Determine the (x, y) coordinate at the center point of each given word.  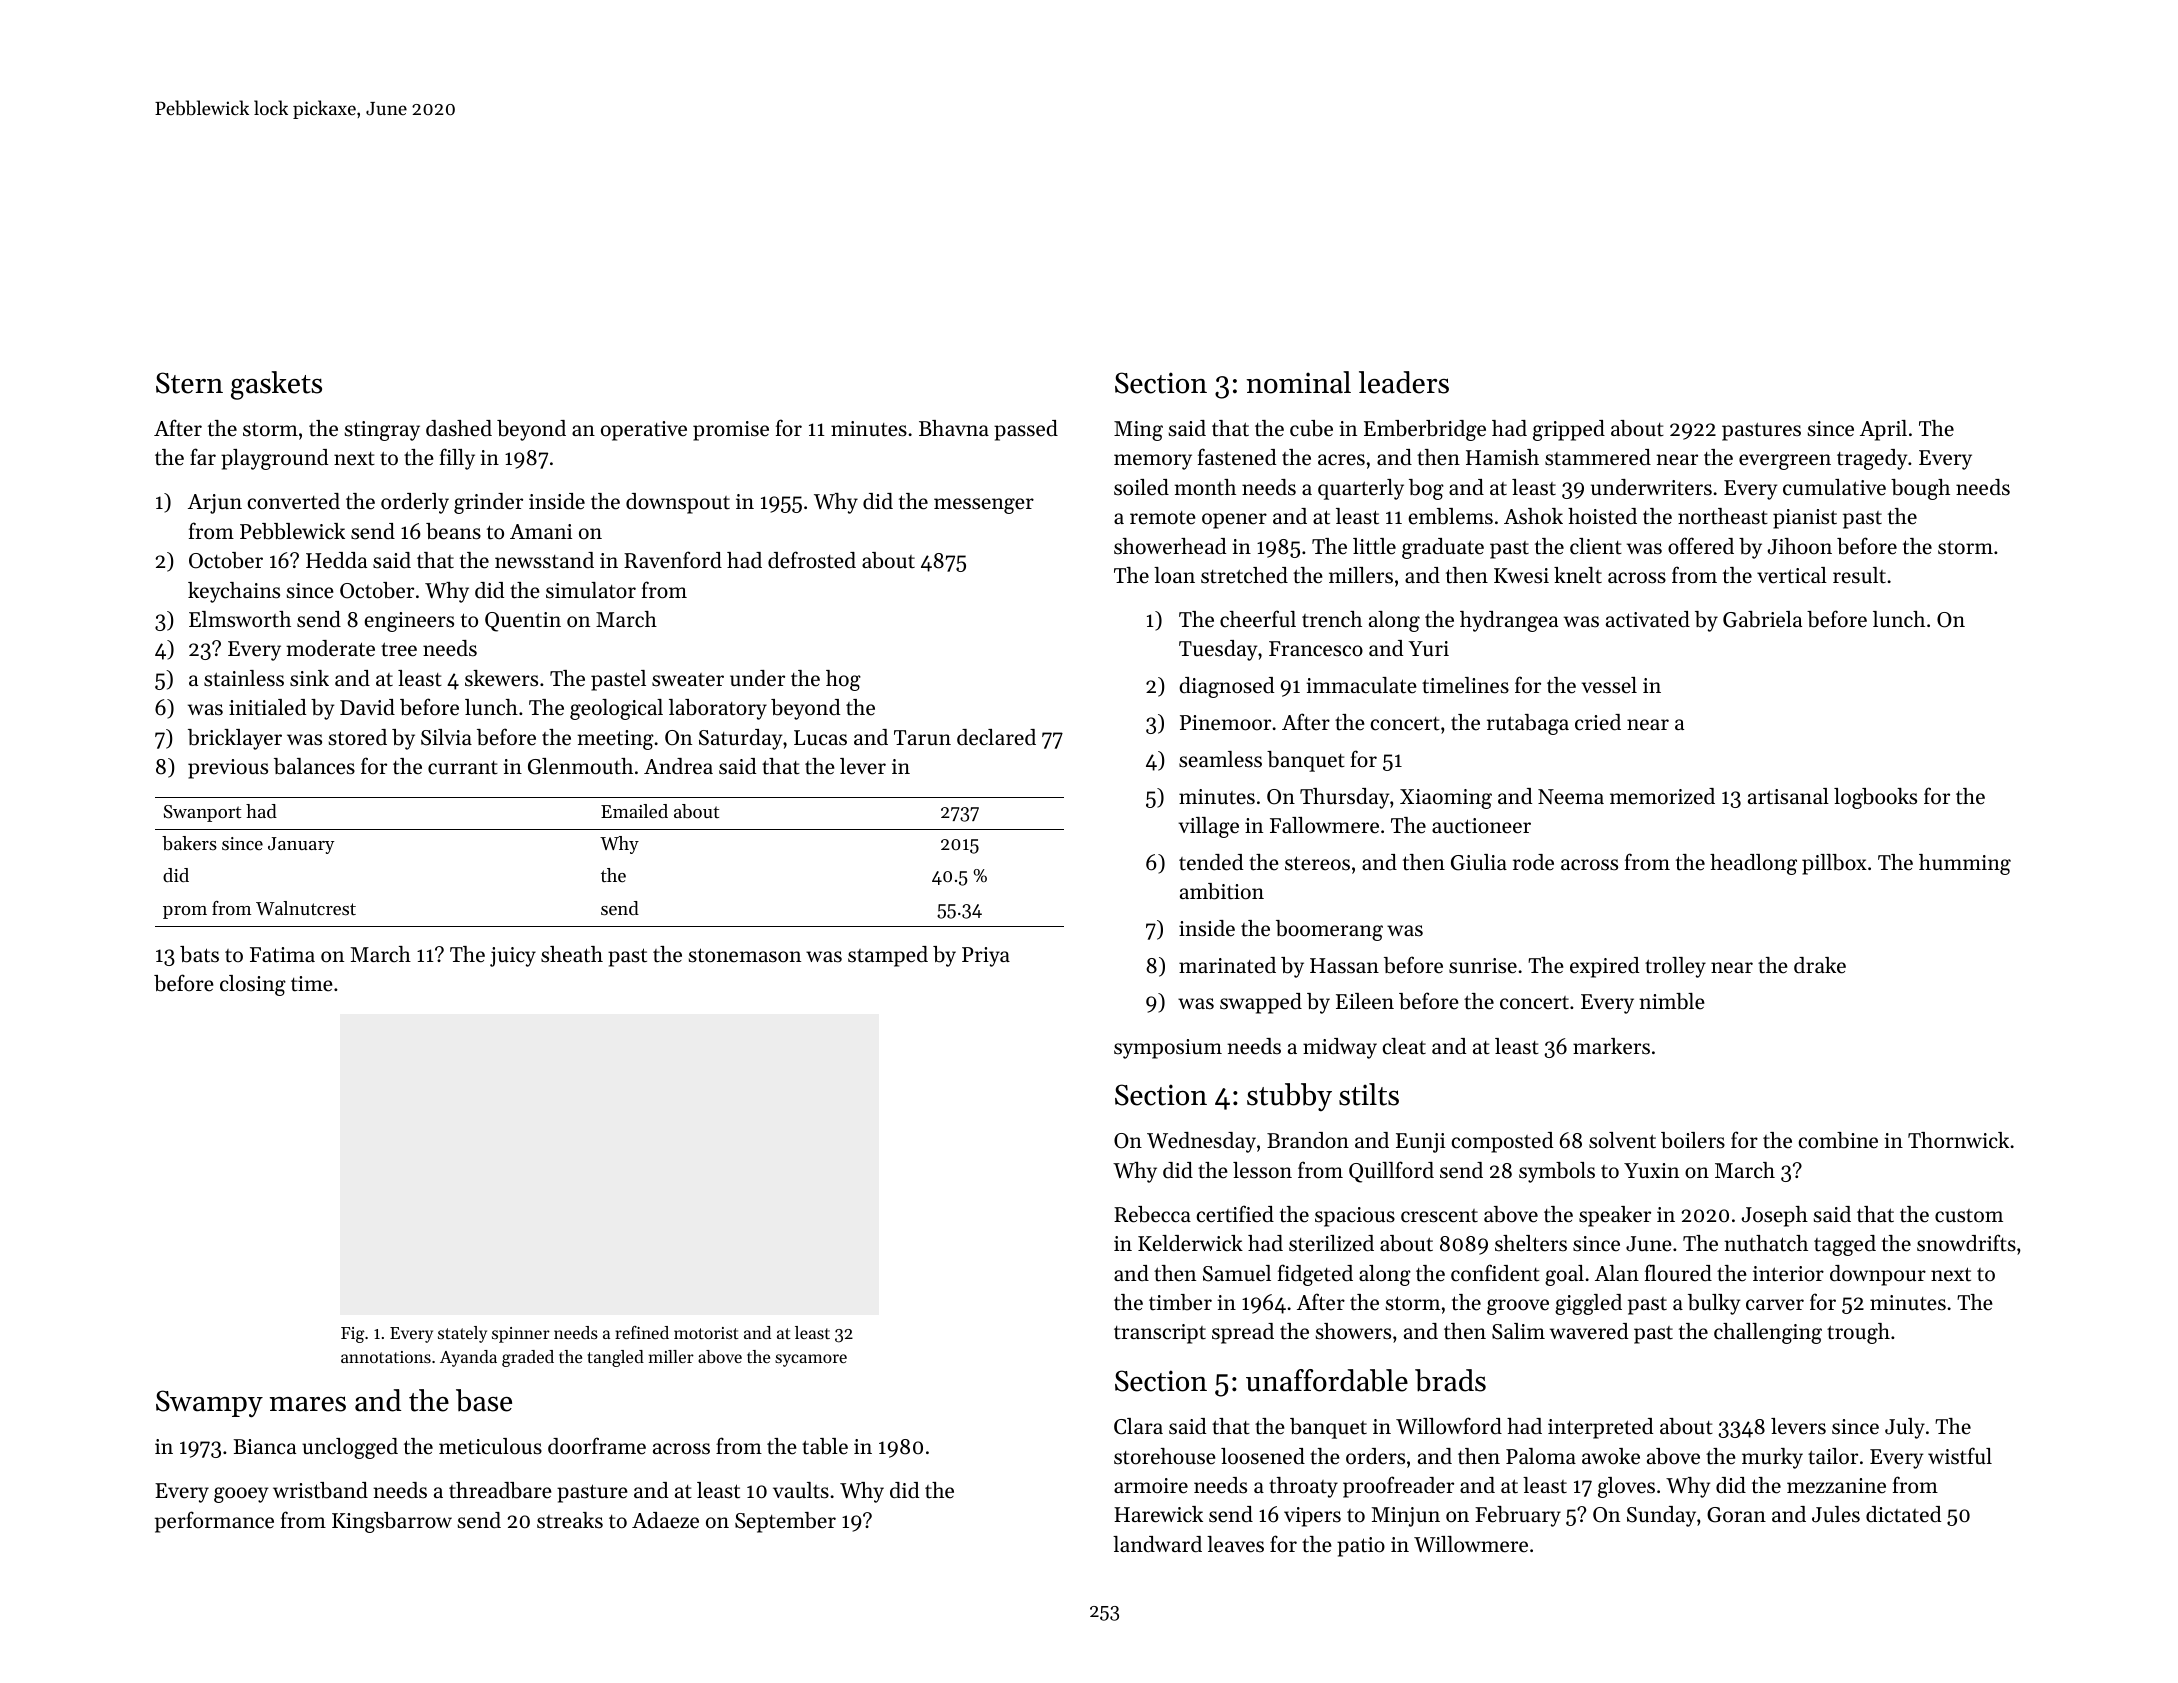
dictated (1903, 1514)
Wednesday (1201, 1142)
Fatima (282, 955)
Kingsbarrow (392, 1522)
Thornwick (1958, 1140)
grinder (488, 503)
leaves (1235, 1544)
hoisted (1602, 516)
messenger (984, 506)
